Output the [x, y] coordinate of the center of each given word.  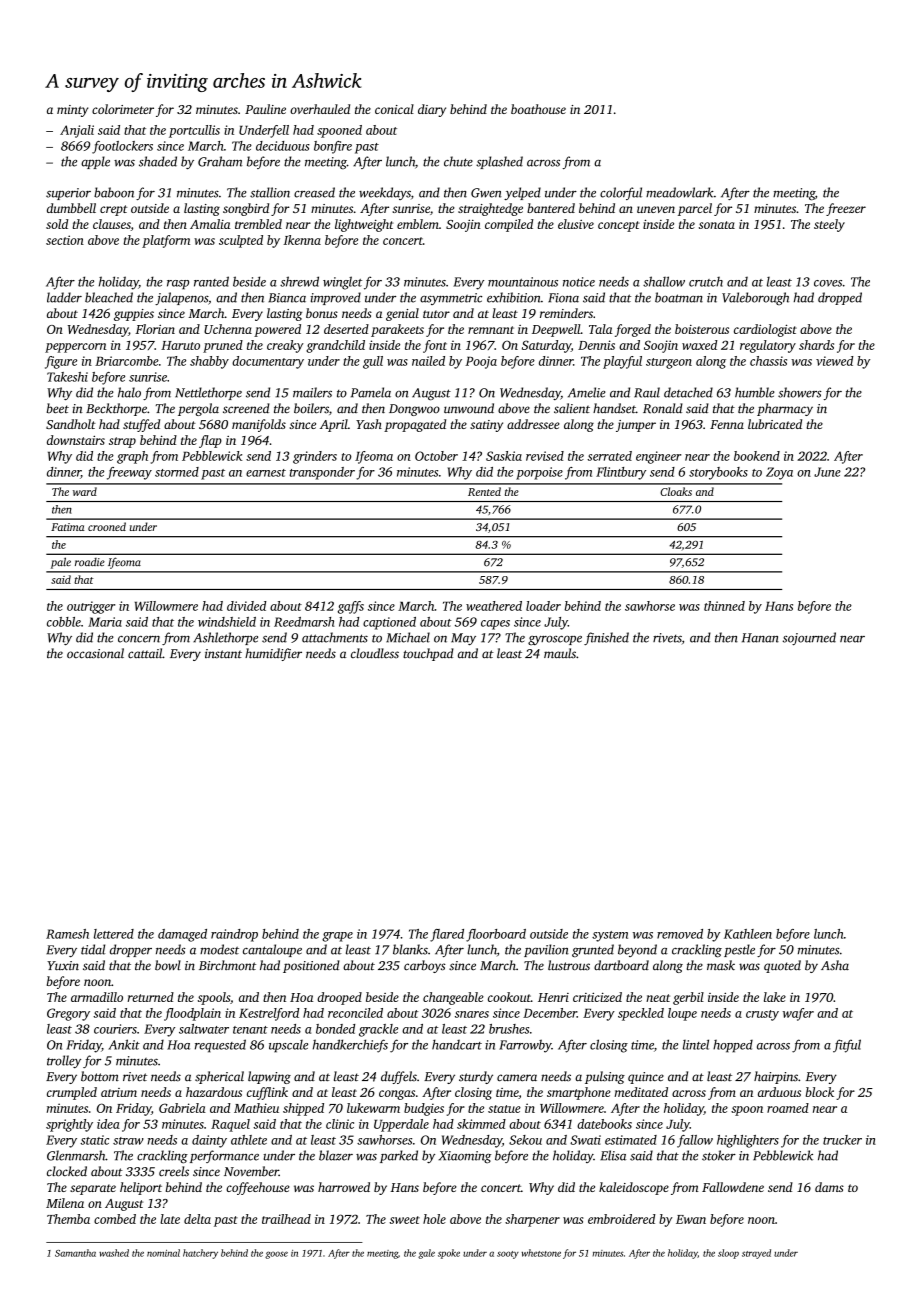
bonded [335, 1029]
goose [276, 1255]
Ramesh [67, 934]
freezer [846, 209]
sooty [508, 1255]
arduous [779, 1092]
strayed [756, 1254]
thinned [724, 606]
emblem [418, 224]
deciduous [283, 146]
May [463, 639]
